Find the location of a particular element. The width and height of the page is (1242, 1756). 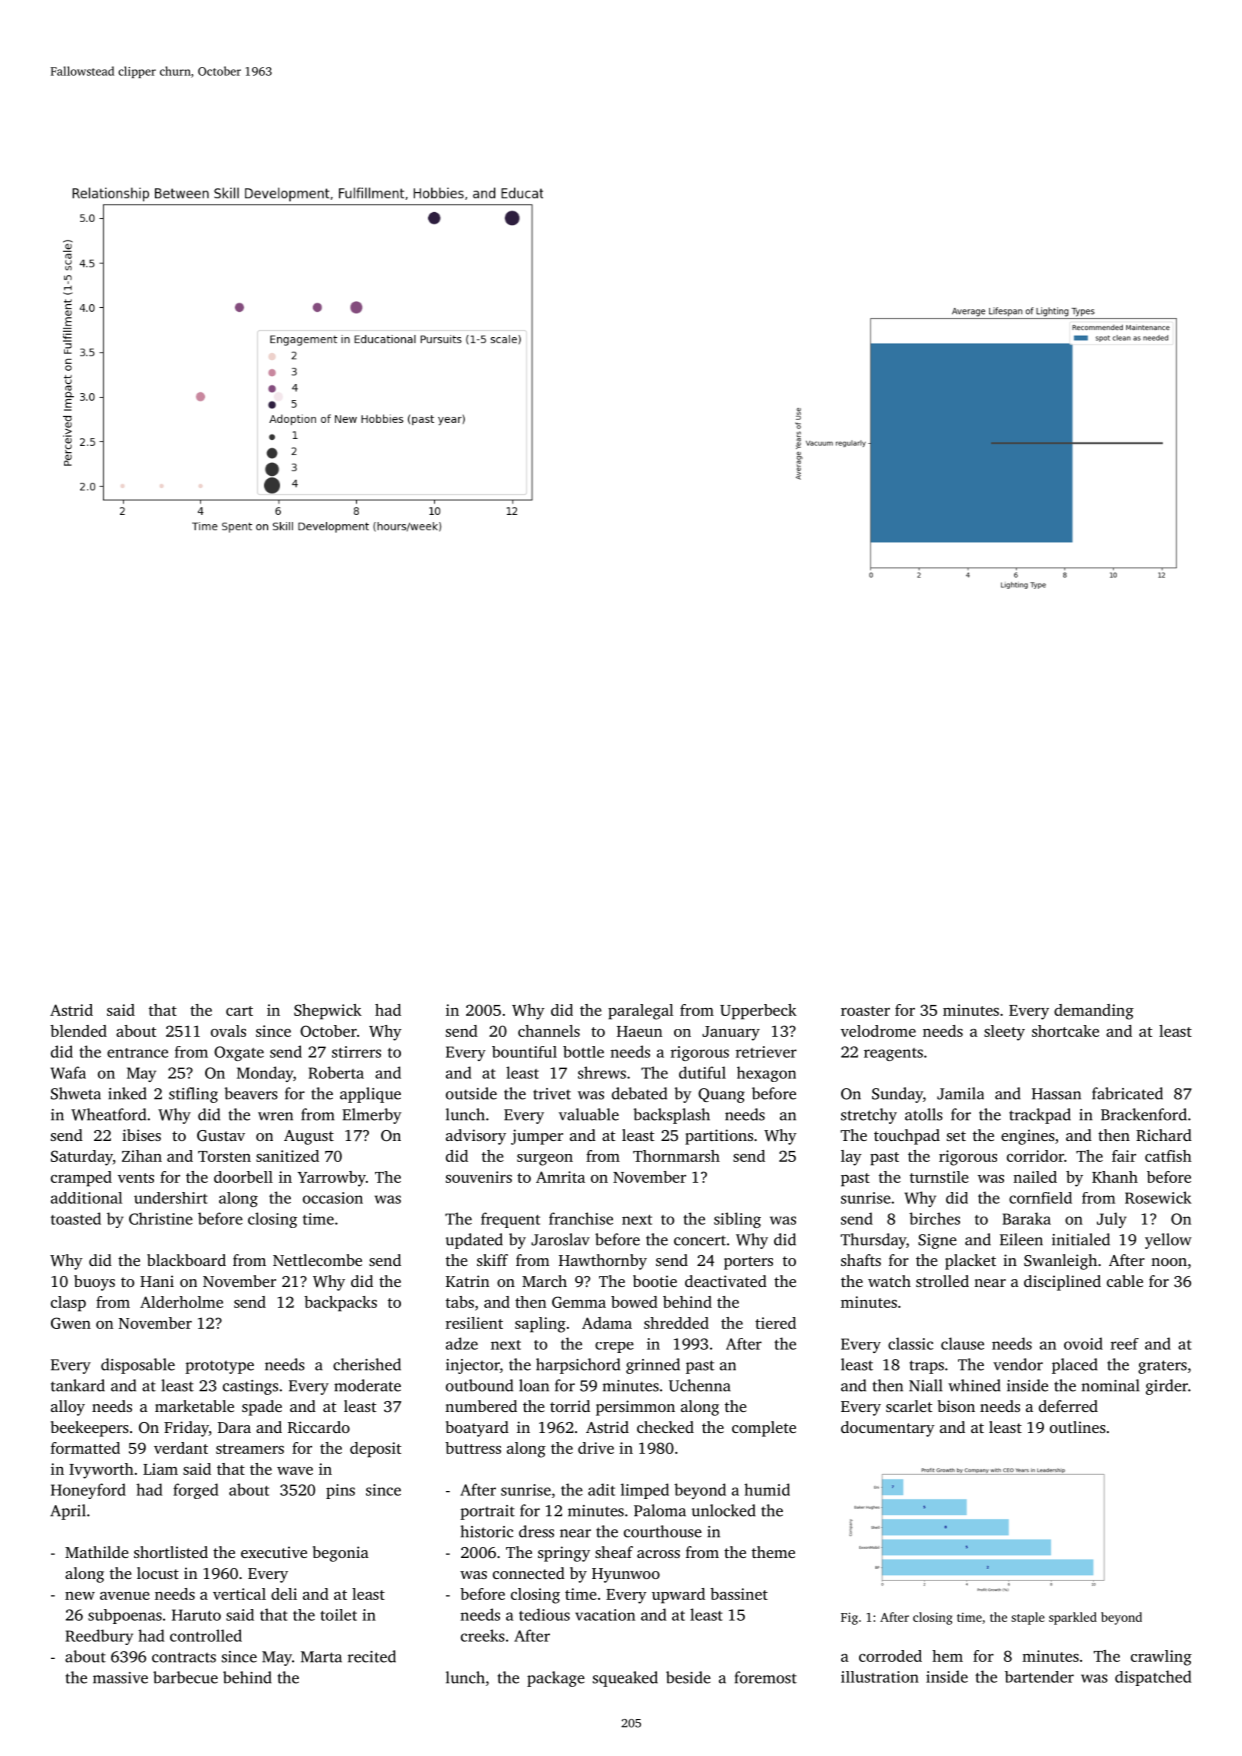

Haeun is located at coordinates (639, 1031).
